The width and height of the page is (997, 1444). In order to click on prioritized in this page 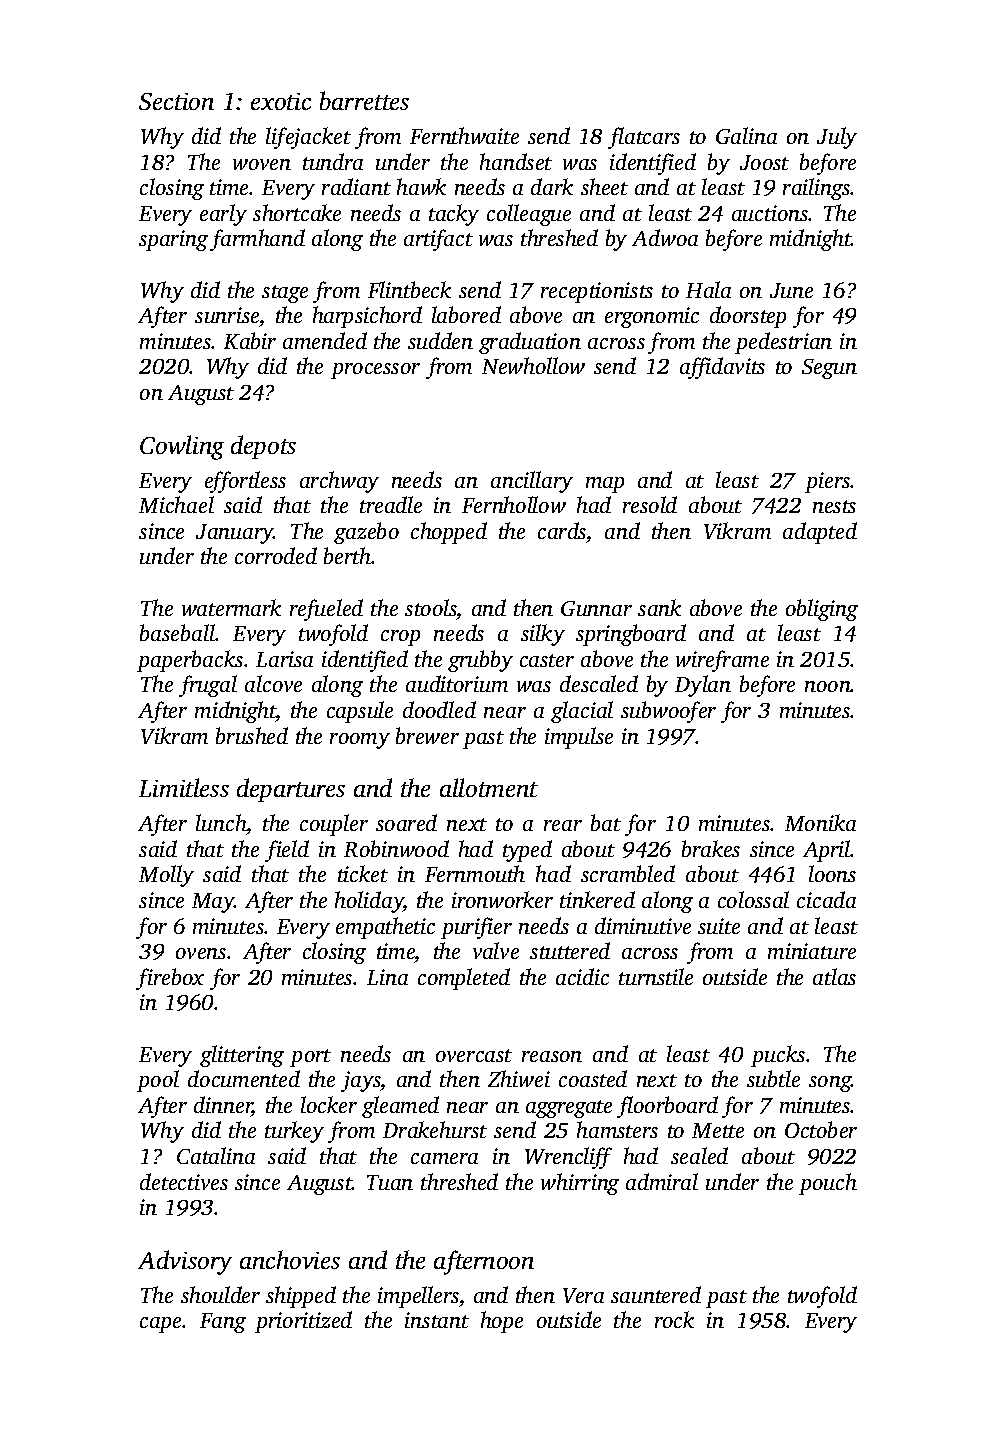, I will do `click(303, 1322)`.
